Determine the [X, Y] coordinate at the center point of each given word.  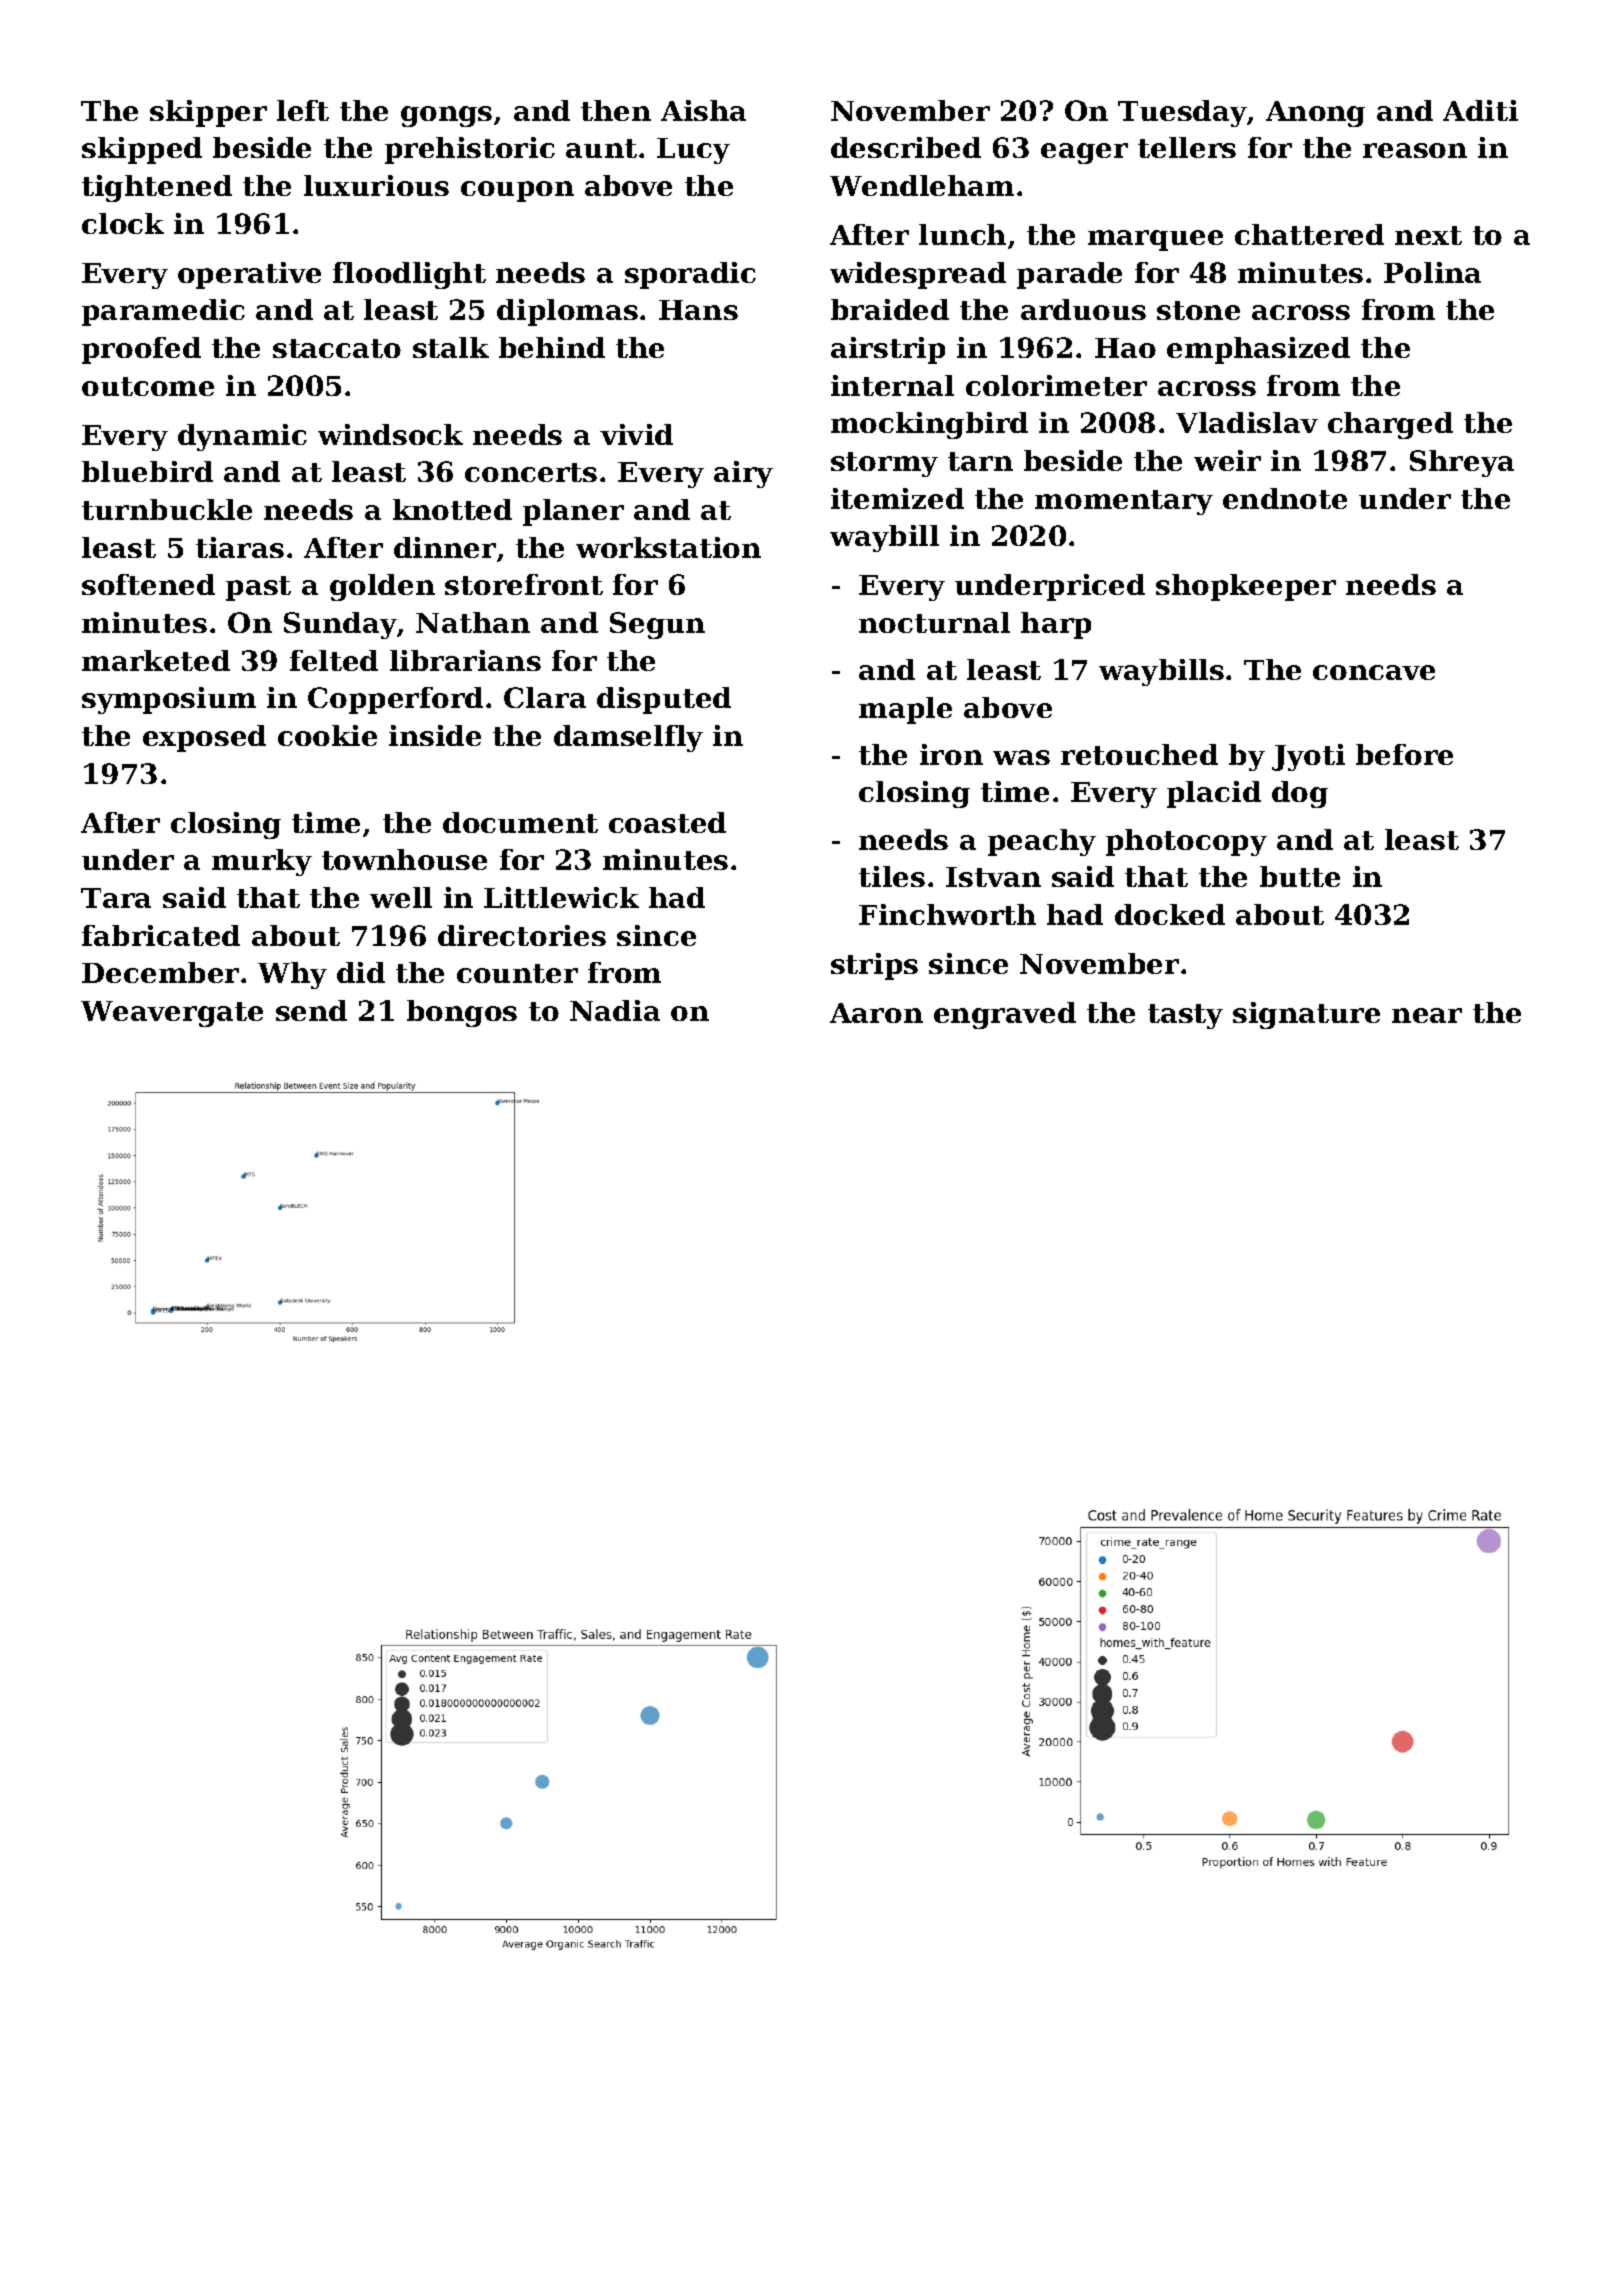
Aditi [1480, 110]
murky [262, 862]
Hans [698, 310]
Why [292, 975]
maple [905, 710]
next [1428, 235]
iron [951, 754]
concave [1374, 672]
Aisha [703, 110]
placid [1214, 794]
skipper [208, 113]
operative [249, 275]
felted [334, 660]
